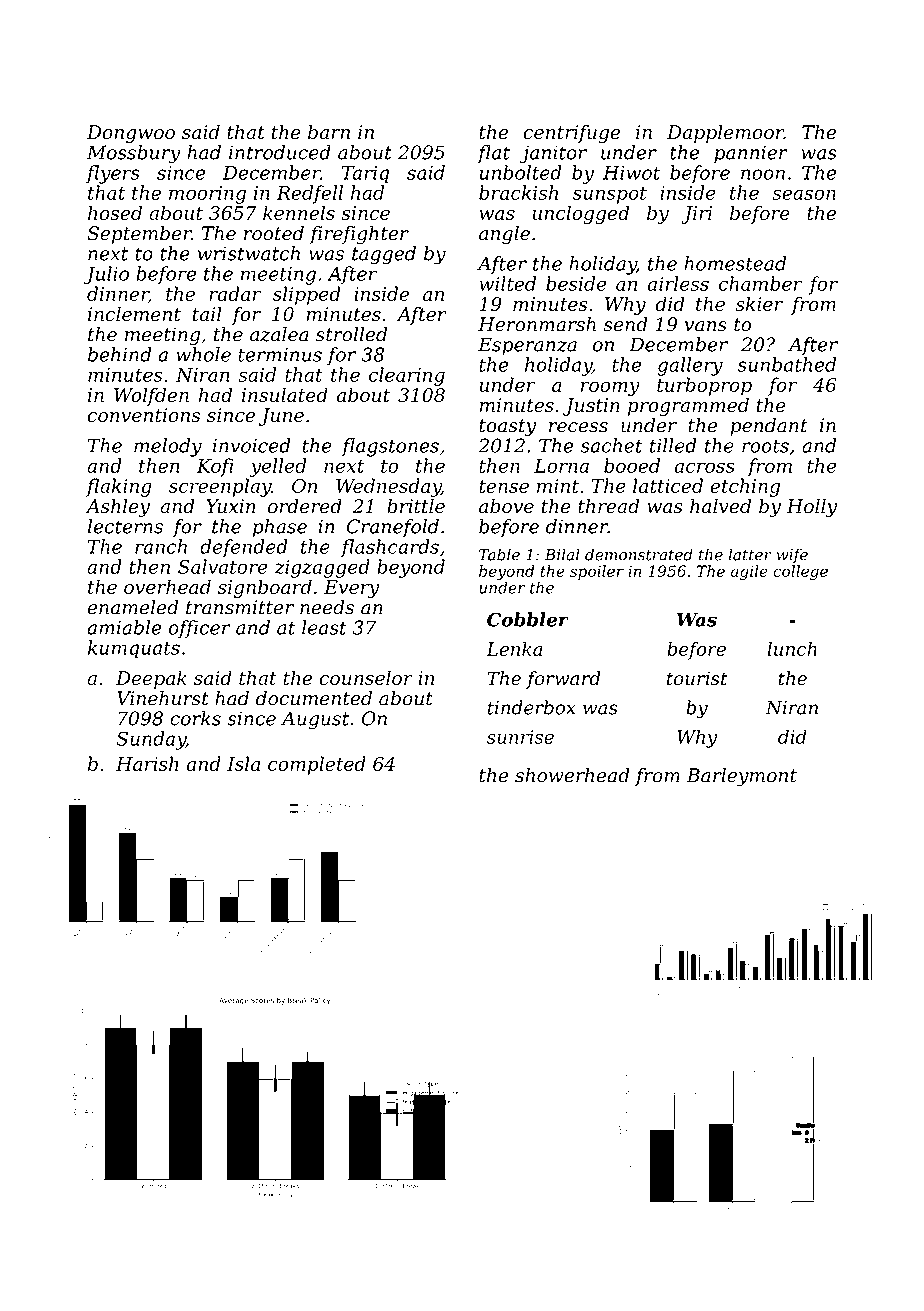 This screenshot has width=924, height=1311. I want to click on clearing, so click(407, 376).
